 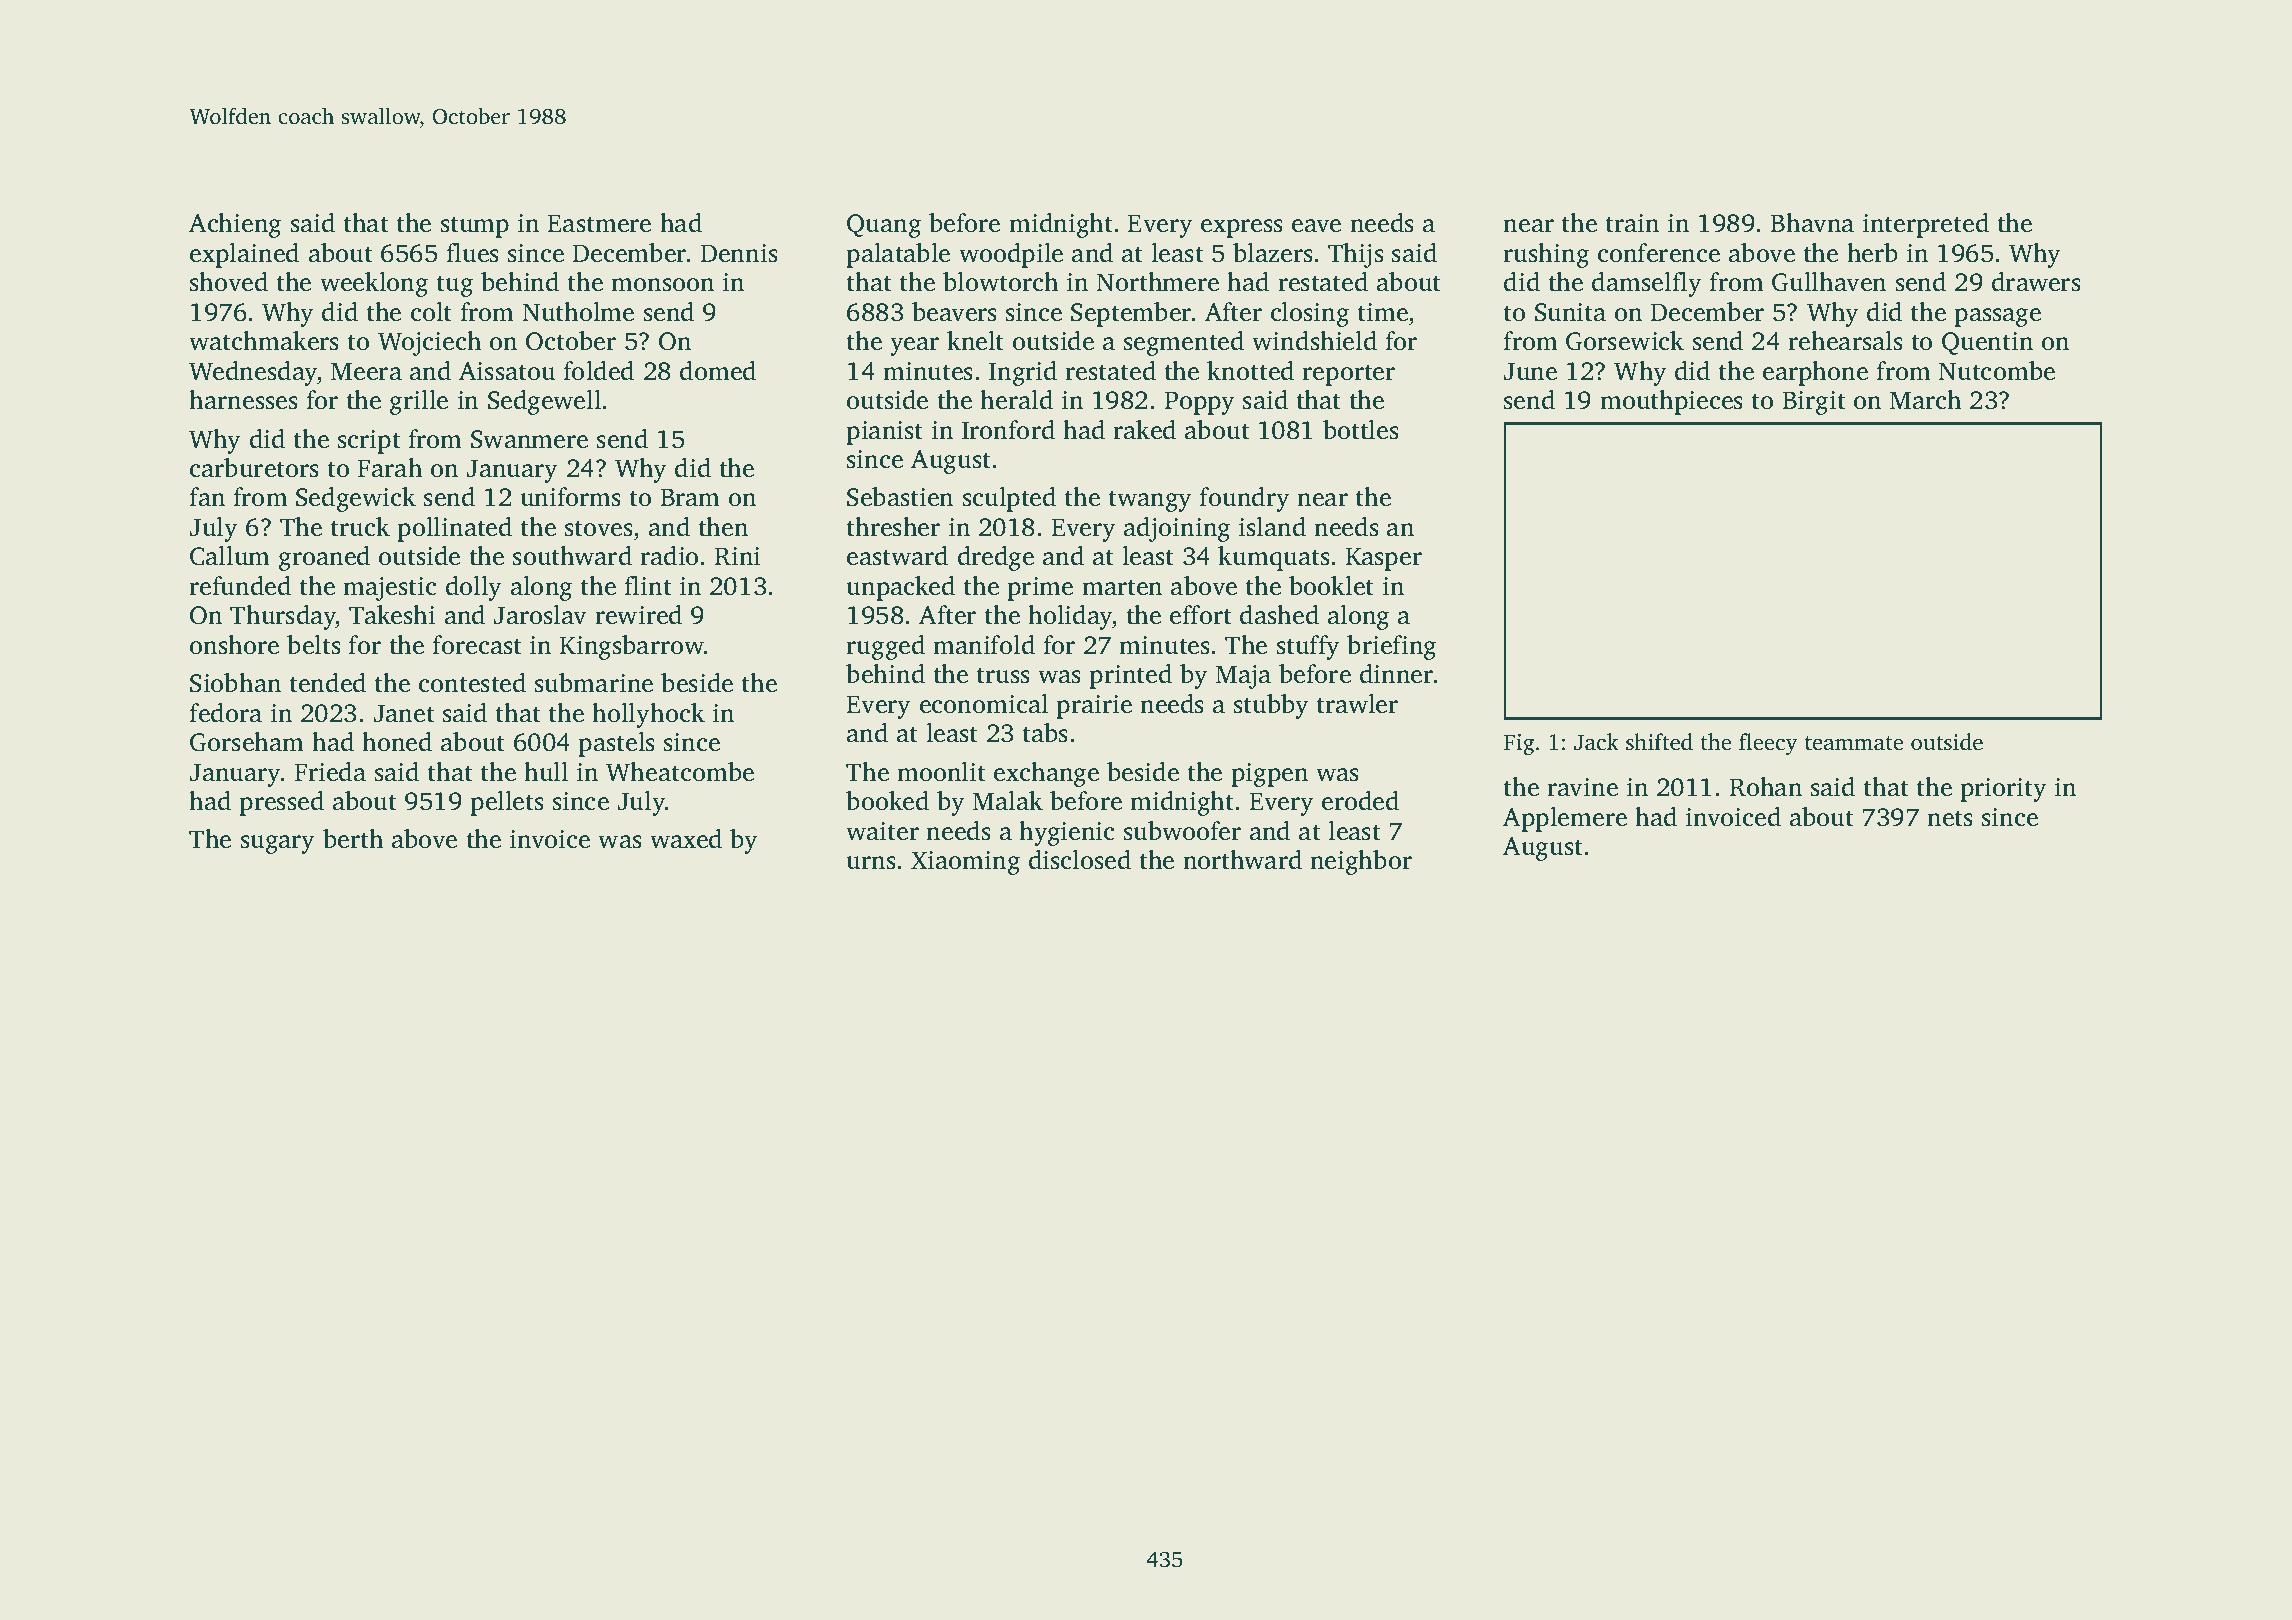 I want to click on tabs, so click(x=1045, y=733).
